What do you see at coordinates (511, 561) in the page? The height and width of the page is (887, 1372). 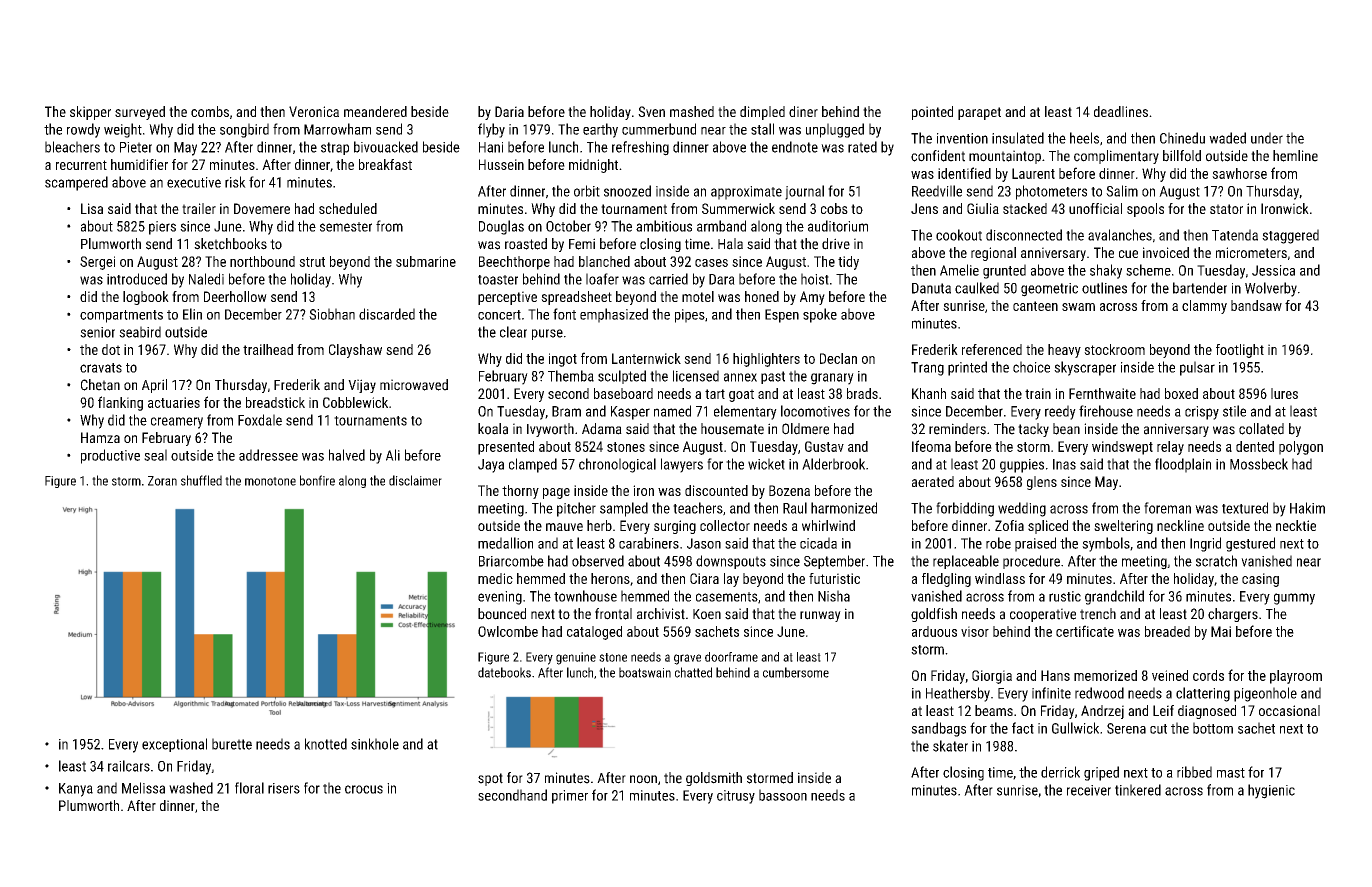 I see `Briarcombe` at bounding box center [511, 561].
